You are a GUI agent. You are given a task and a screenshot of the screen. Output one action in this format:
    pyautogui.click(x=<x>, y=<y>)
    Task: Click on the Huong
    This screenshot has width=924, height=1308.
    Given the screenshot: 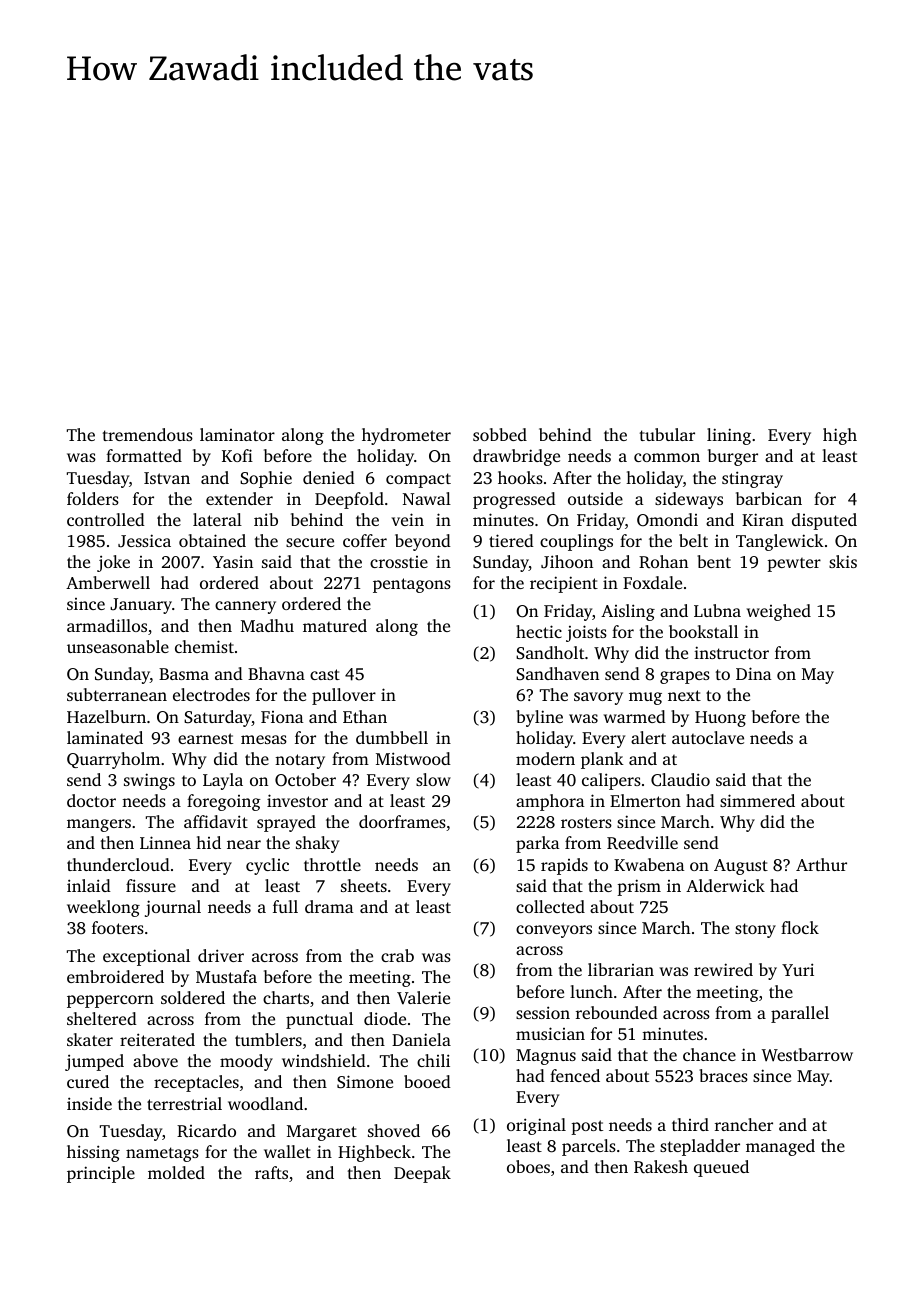 What is the action you would take?
    pyautogui.click(x=720, y=719)
